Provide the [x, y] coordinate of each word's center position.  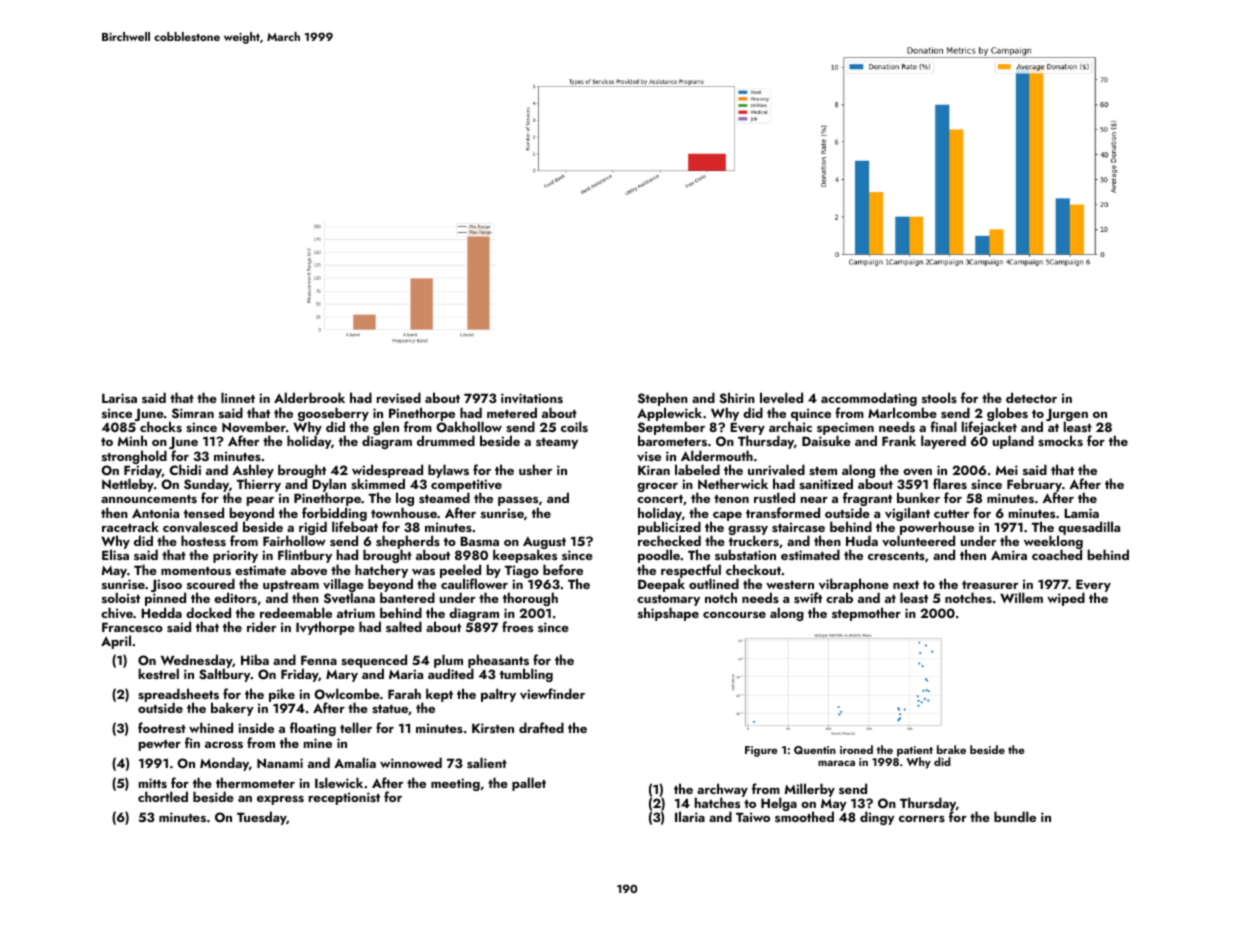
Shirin [737, 398]
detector [1031, 397]
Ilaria [690, 816]
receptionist [344, 798]
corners [922, 819]
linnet [238, 397]
